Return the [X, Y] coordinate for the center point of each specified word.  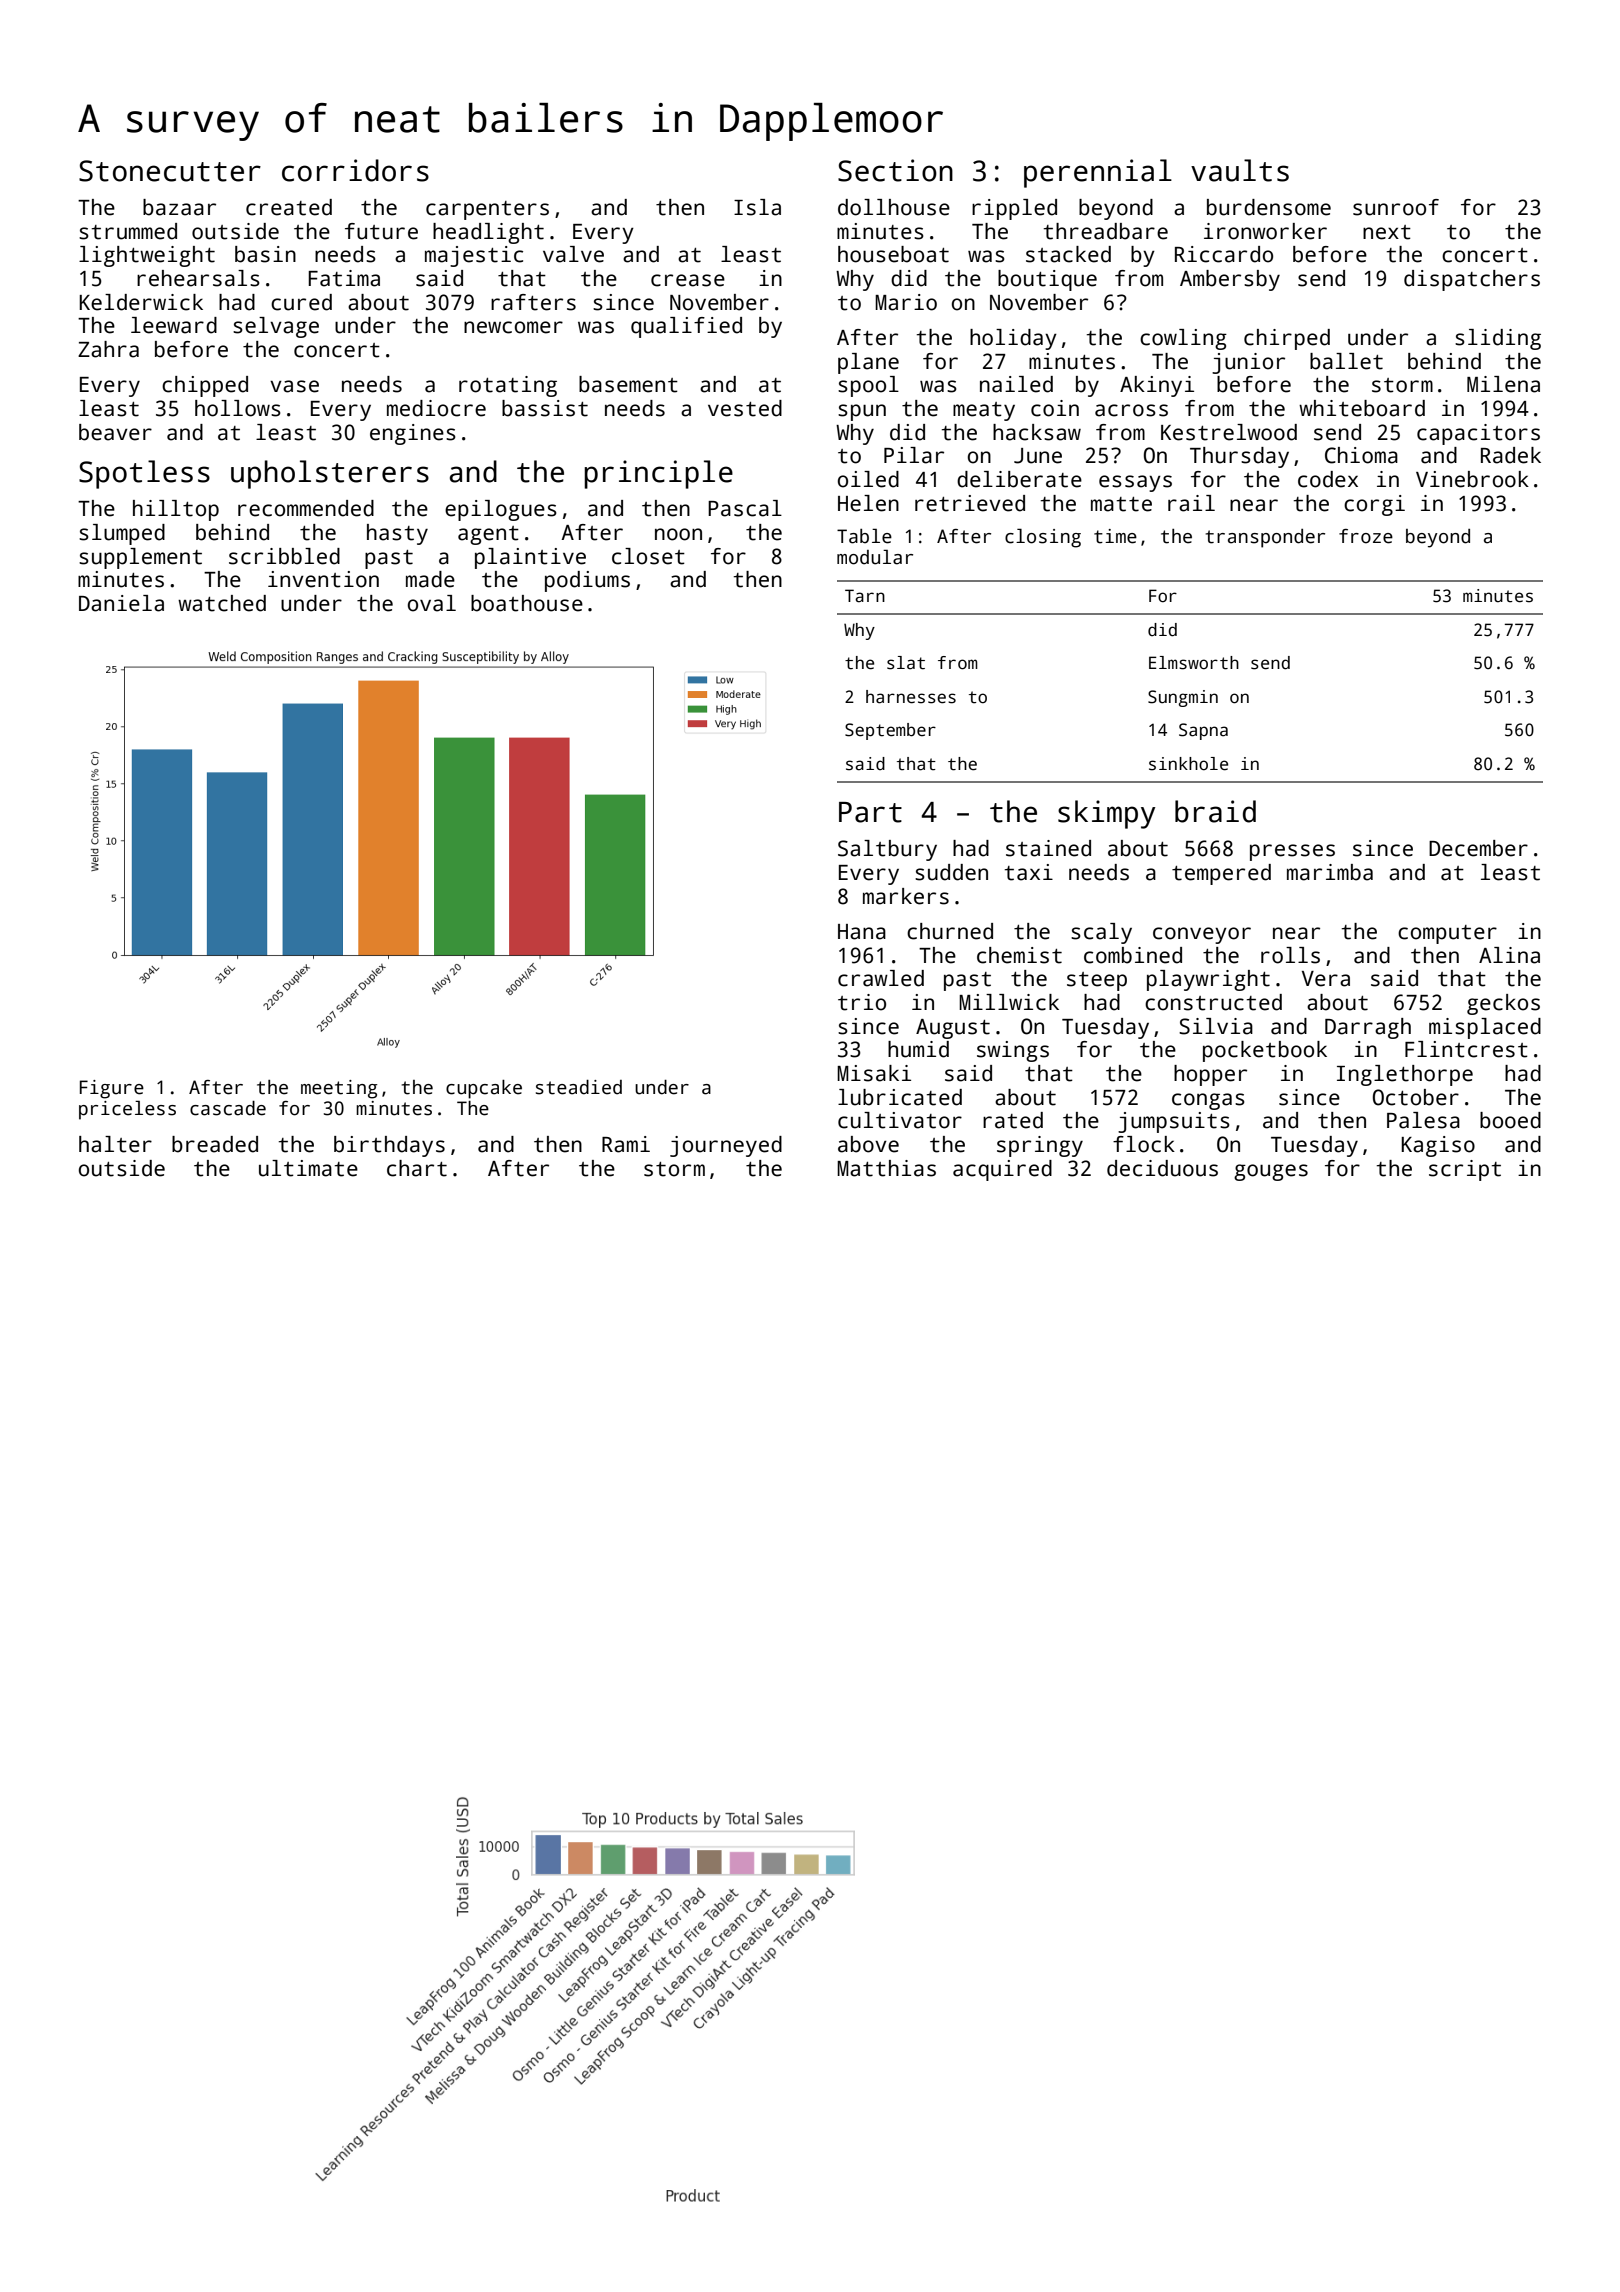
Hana [862, 932]
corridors [355, 170]
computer [1447, 934]
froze [1366, 536]
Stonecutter [170, 171]
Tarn [865, 596]
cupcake [484, 1089]
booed [1510, 1120]
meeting [339, 1089]
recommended [306, 508]
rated [1013, 1120]
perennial [1098, 173]
